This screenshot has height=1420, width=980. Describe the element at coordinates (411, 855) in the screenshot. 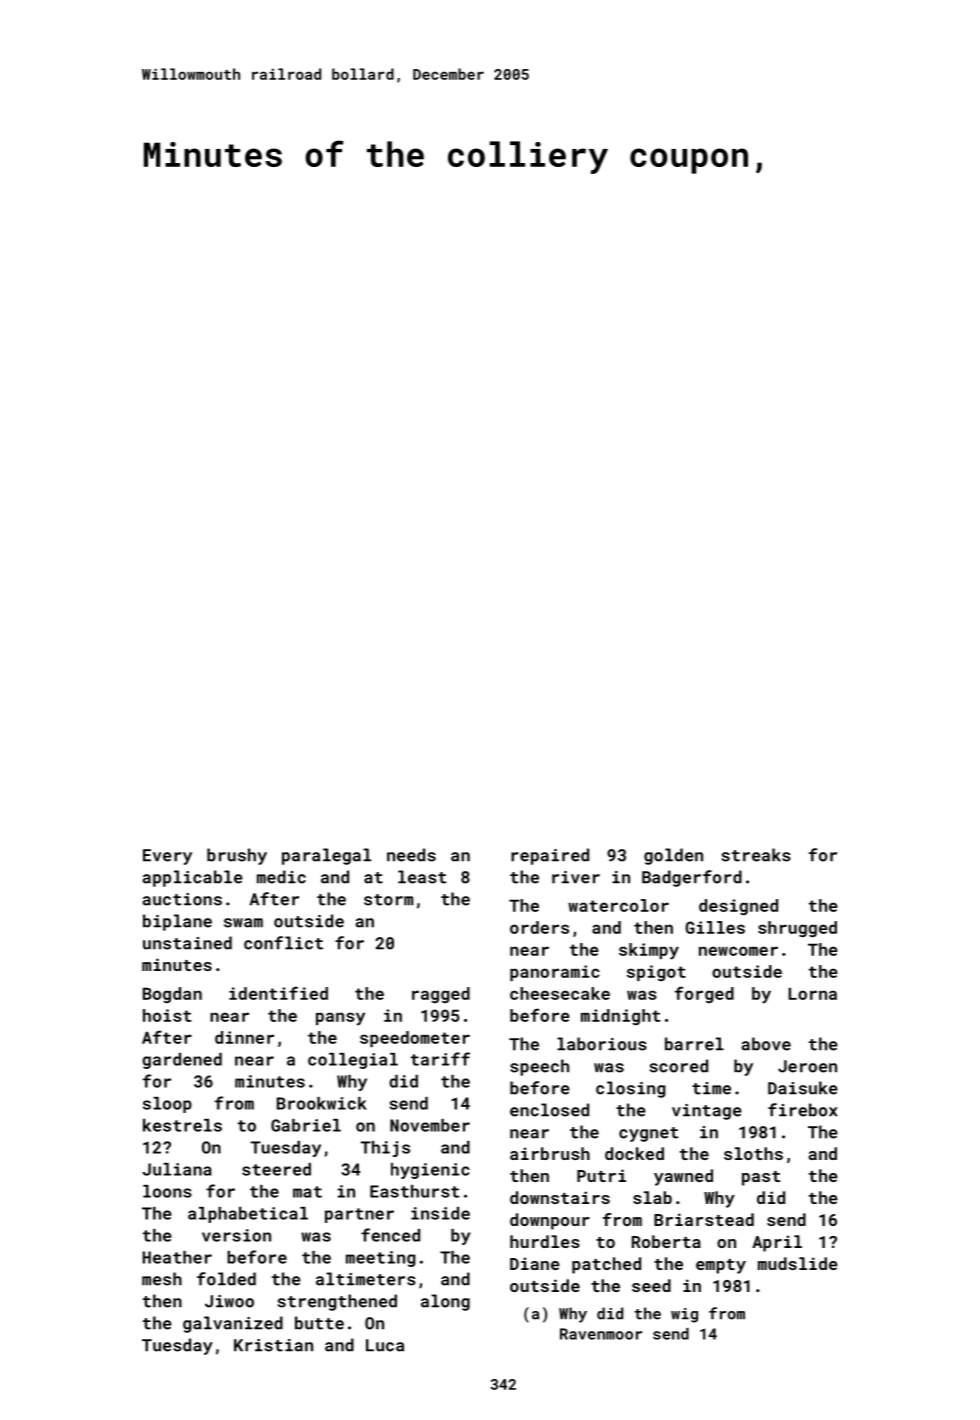

I see `needs` at that location.
